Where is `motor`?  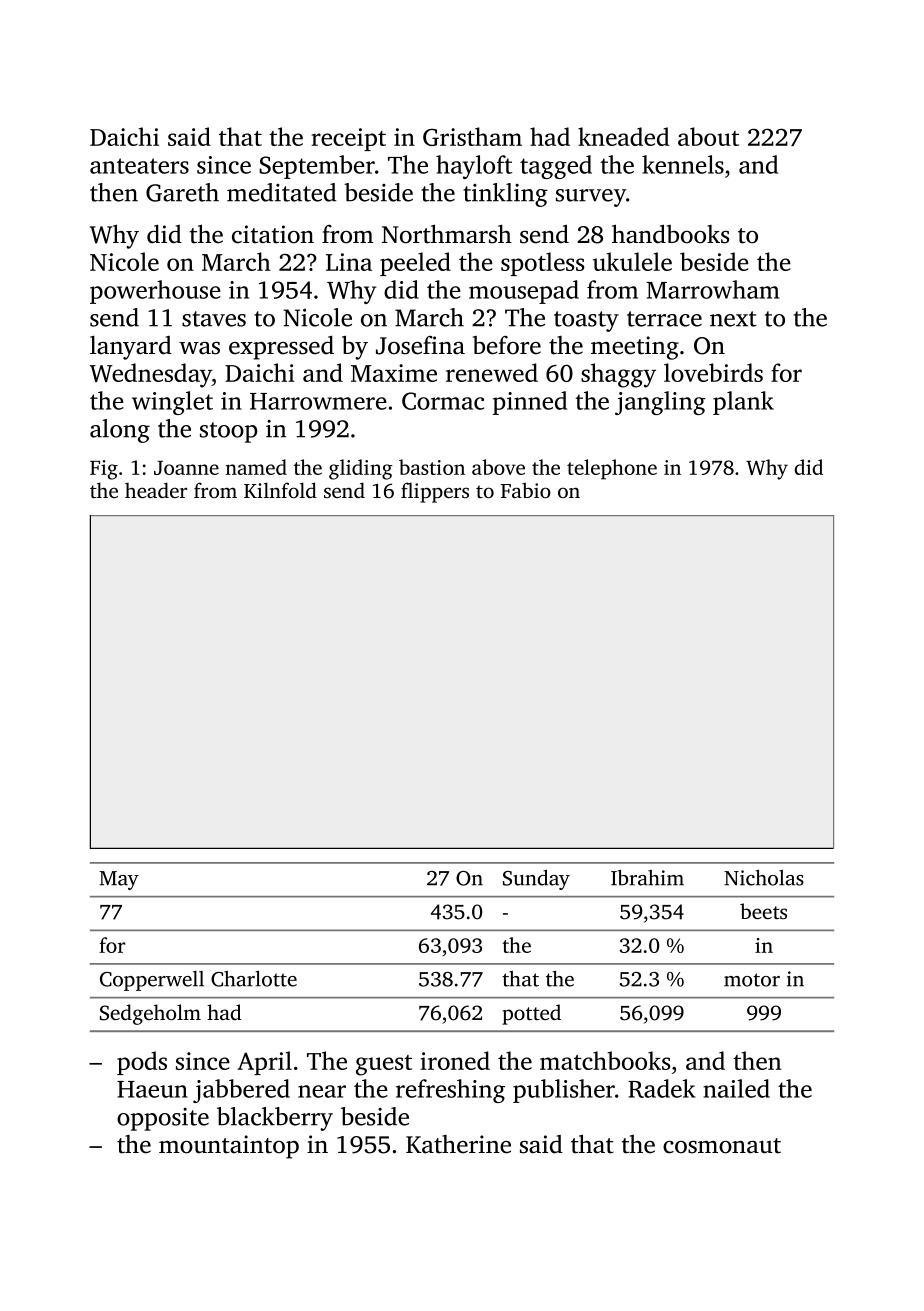 motor is located at coordinates (752, 980).
